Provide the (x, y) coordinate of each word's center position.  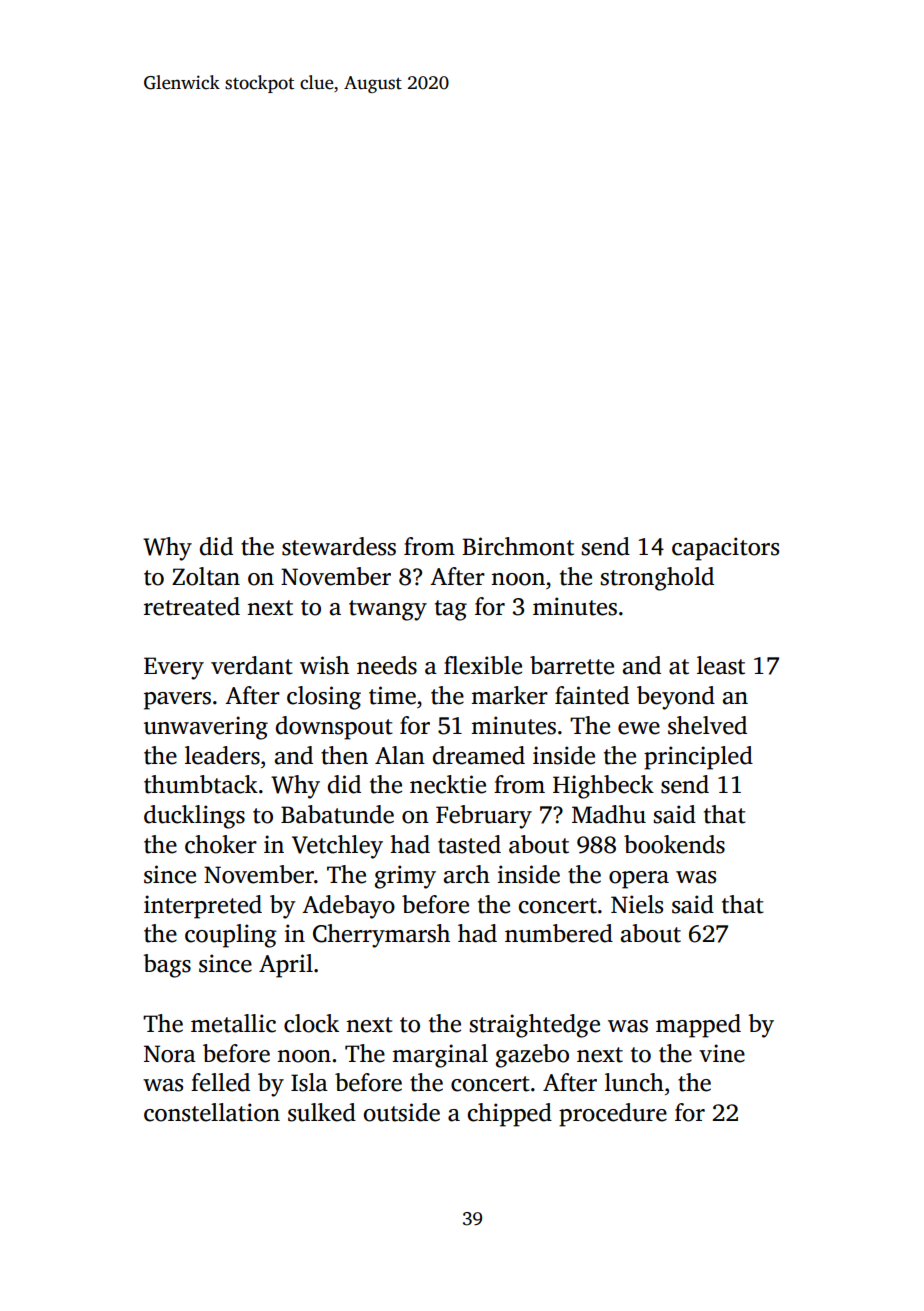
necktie (448, 784)
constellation (212, 1112)
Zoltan (206, 576)
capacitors (725, 549)
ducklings (194, 817)
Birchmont (518, 546)
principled (698, 758)
